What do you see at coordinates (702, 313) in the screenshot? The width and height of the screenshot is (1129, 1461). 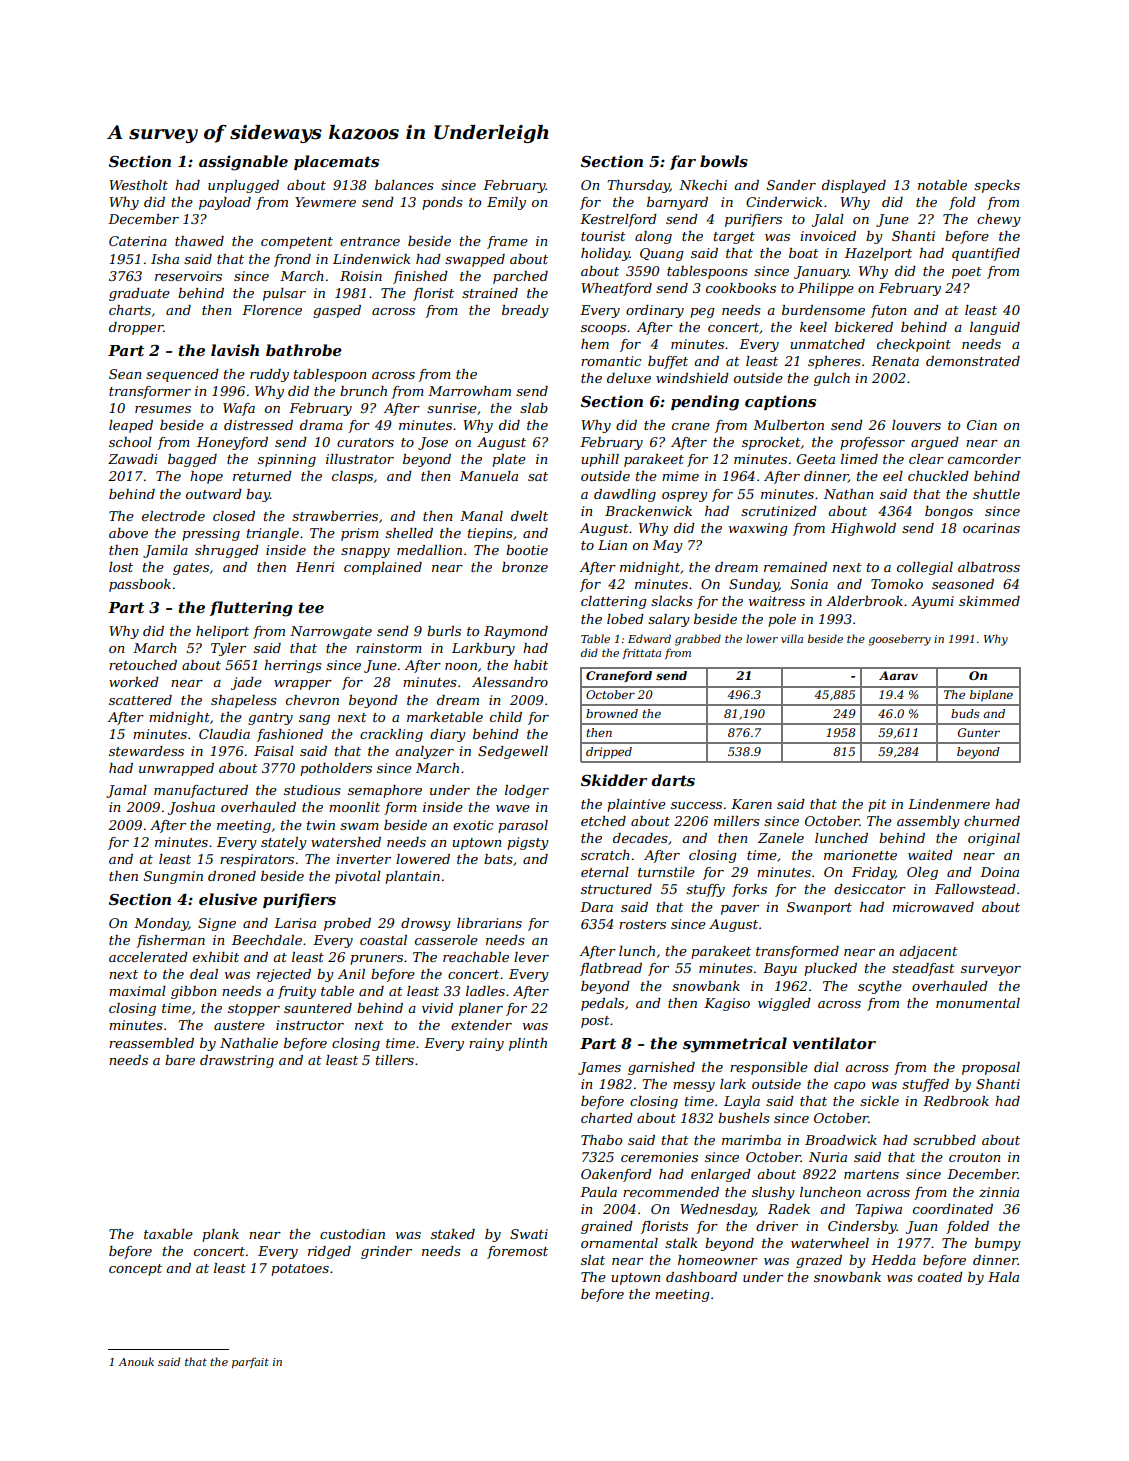 I see `peg` at bounding box center [702, 313].
